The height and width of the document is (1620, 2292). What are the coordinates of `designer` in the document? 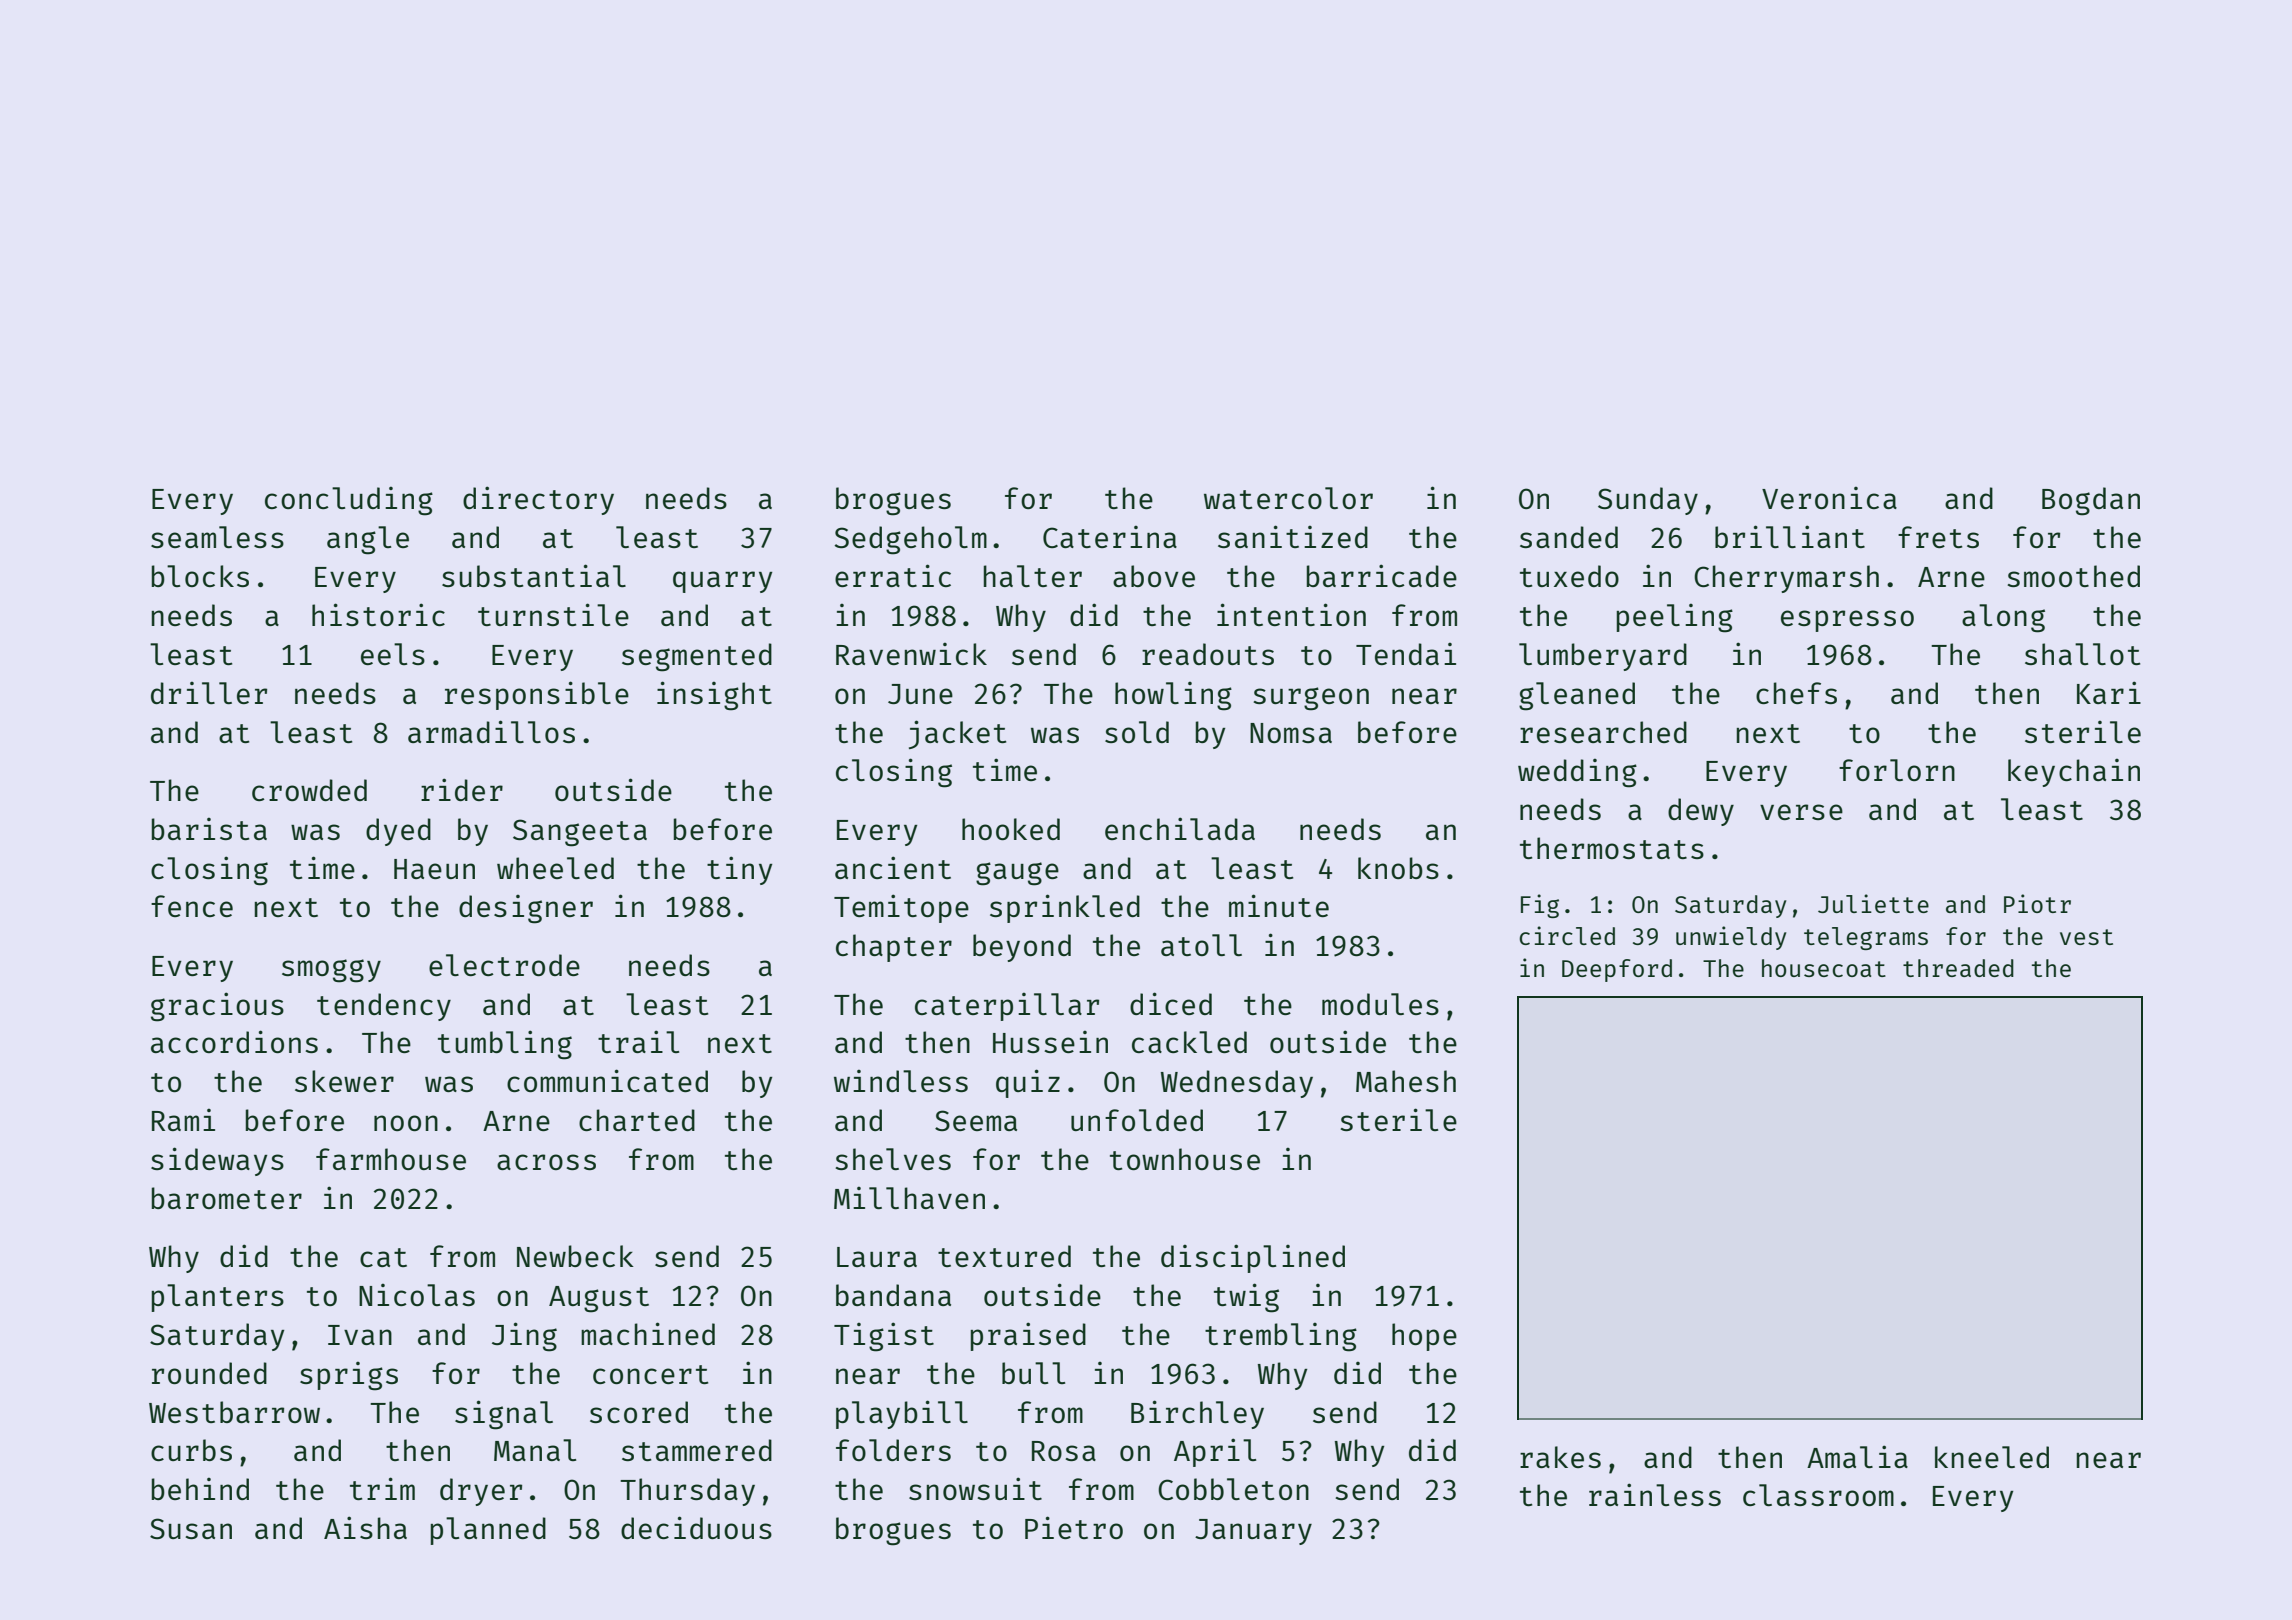 It's located at (526, 909).
